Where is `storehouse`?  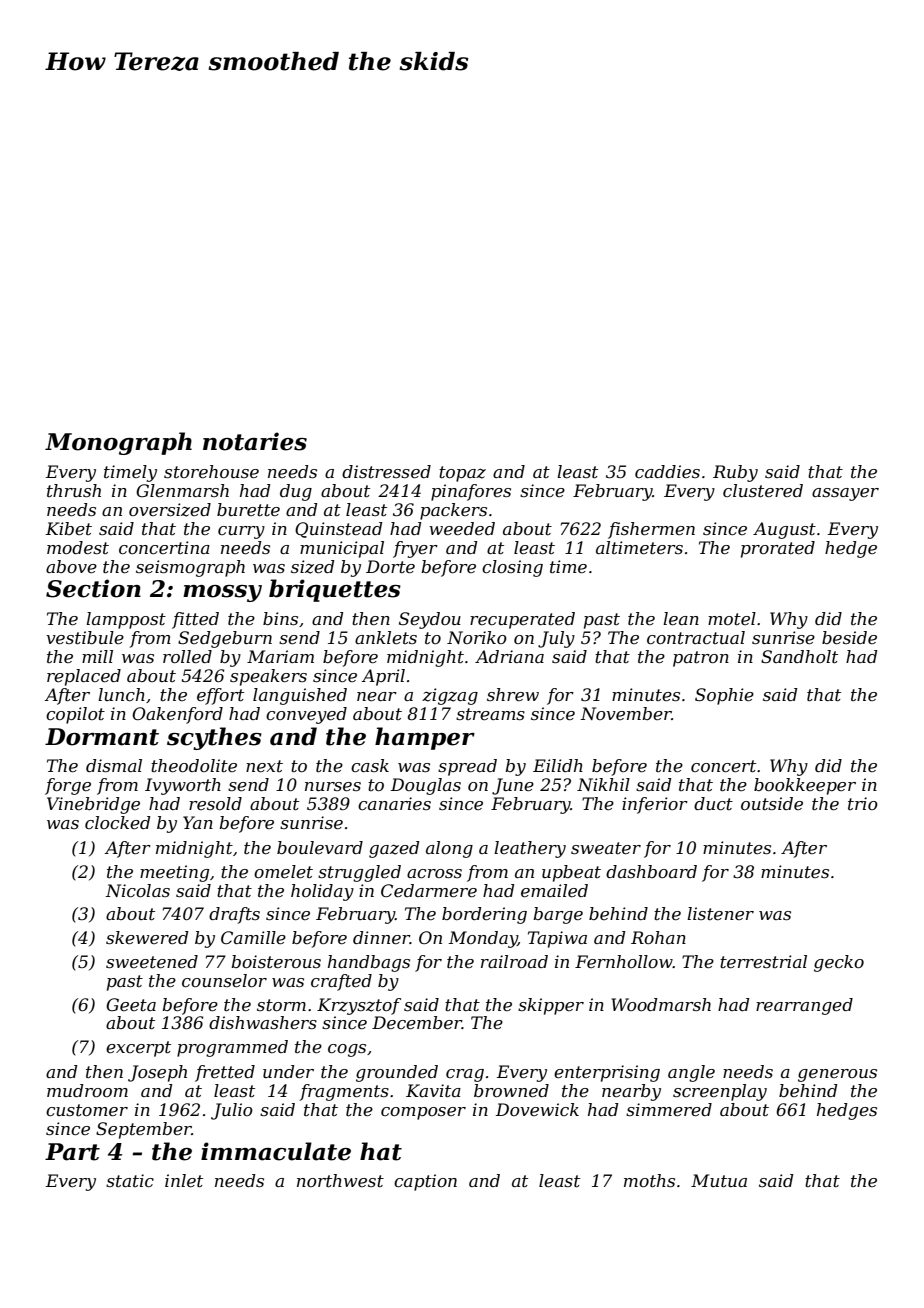
storehouse is located at coordinates (211, 471).
